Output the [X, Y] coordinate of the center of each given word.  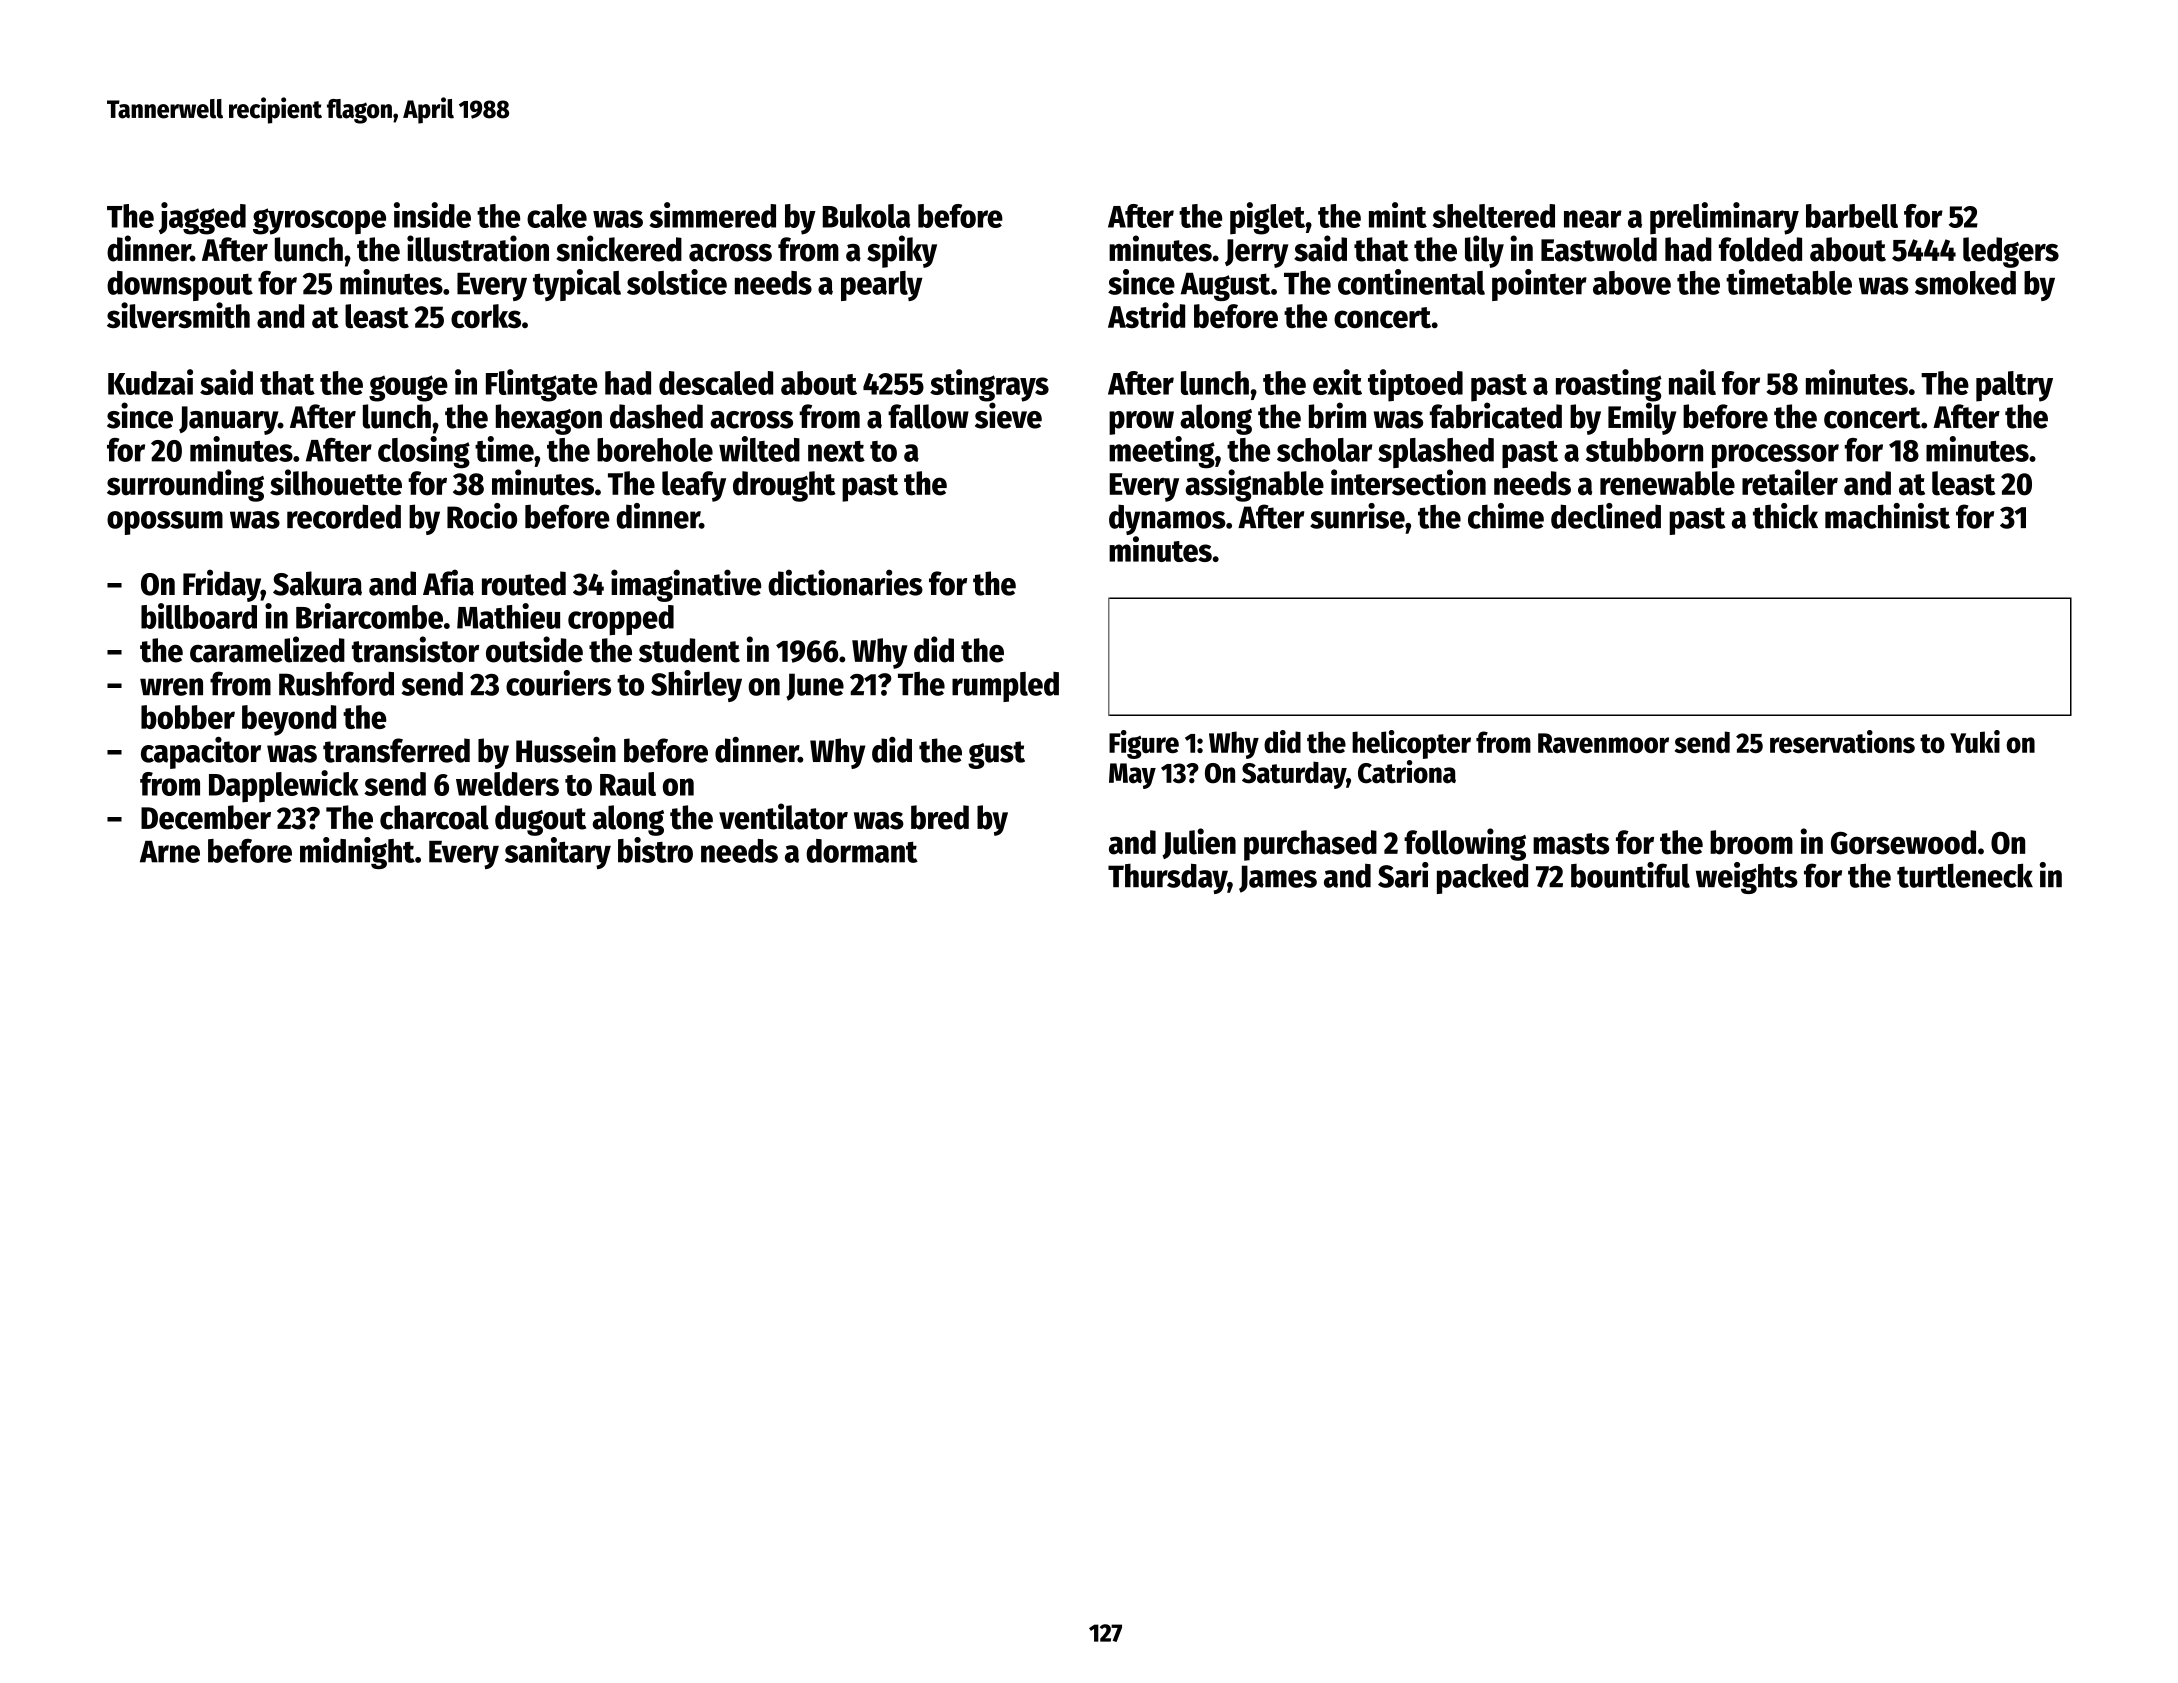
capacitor [201, 753]
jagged [202, 218]
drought [784, 486]
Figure [1144, 744]
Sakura [317, 583]
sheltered [1493, 216]
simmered [712, 215]
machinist [1887, 516]
